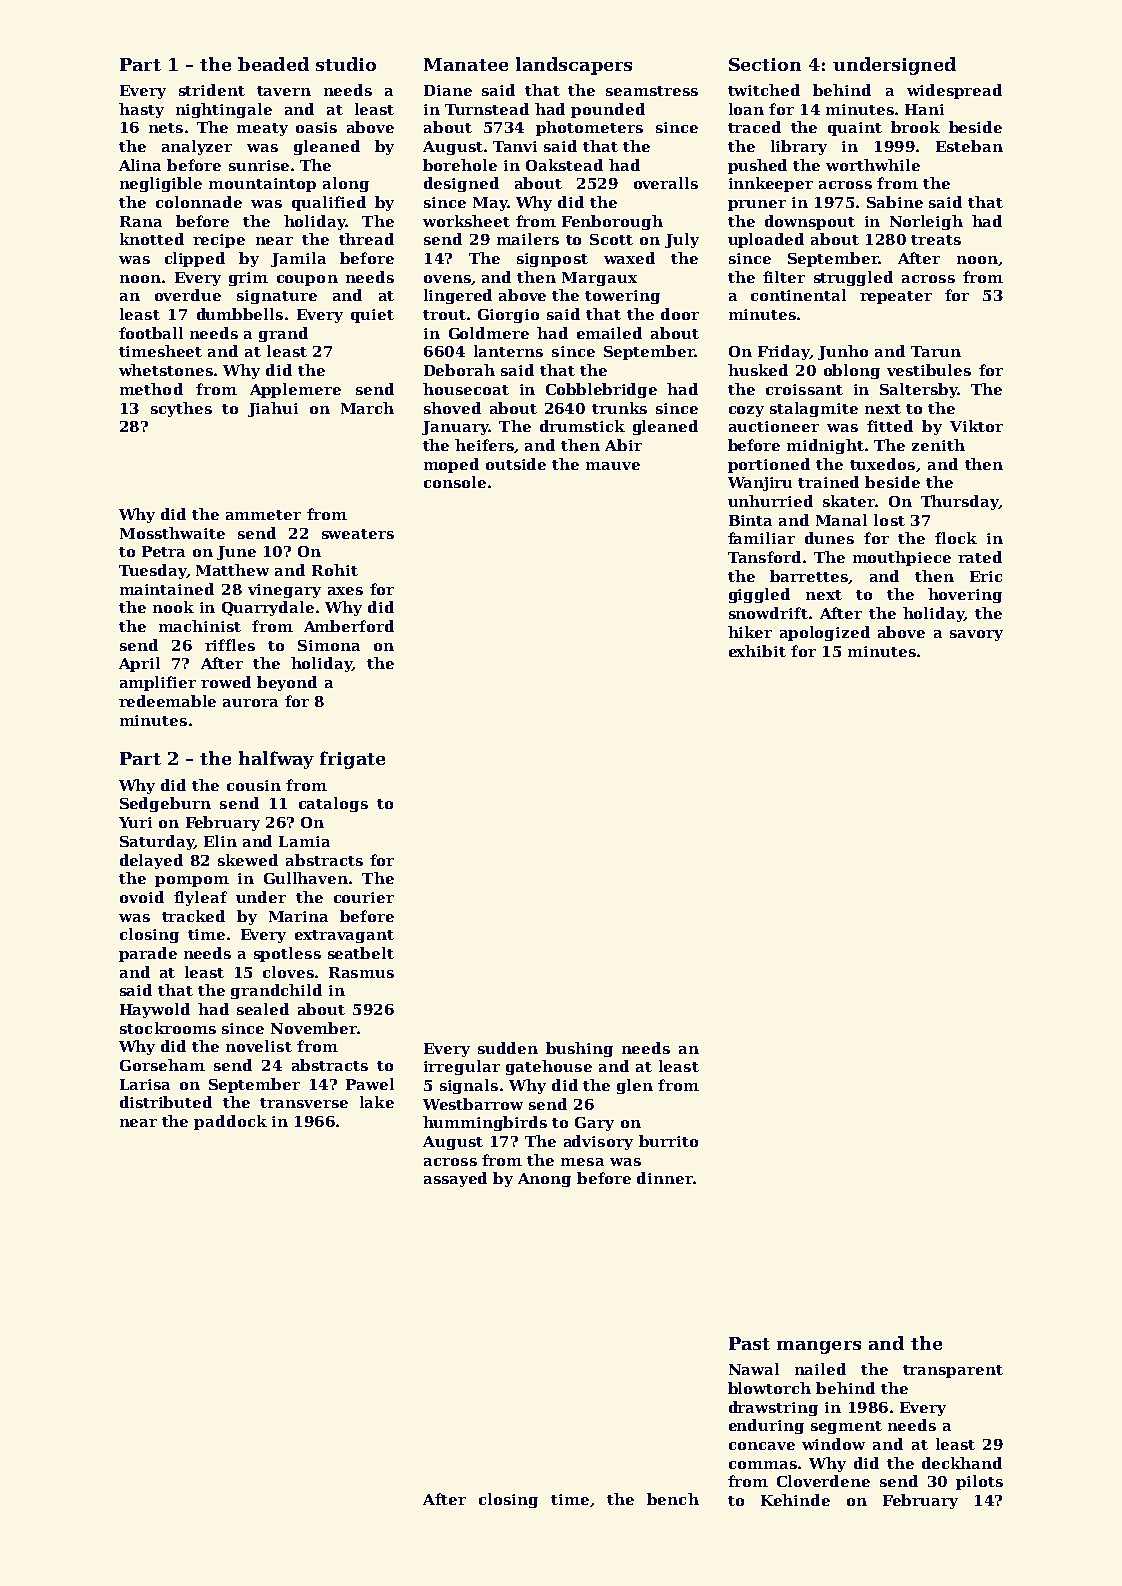 The height and width of the image is (1586, 1122). I want to click on distributed, so click(166, 1102).
